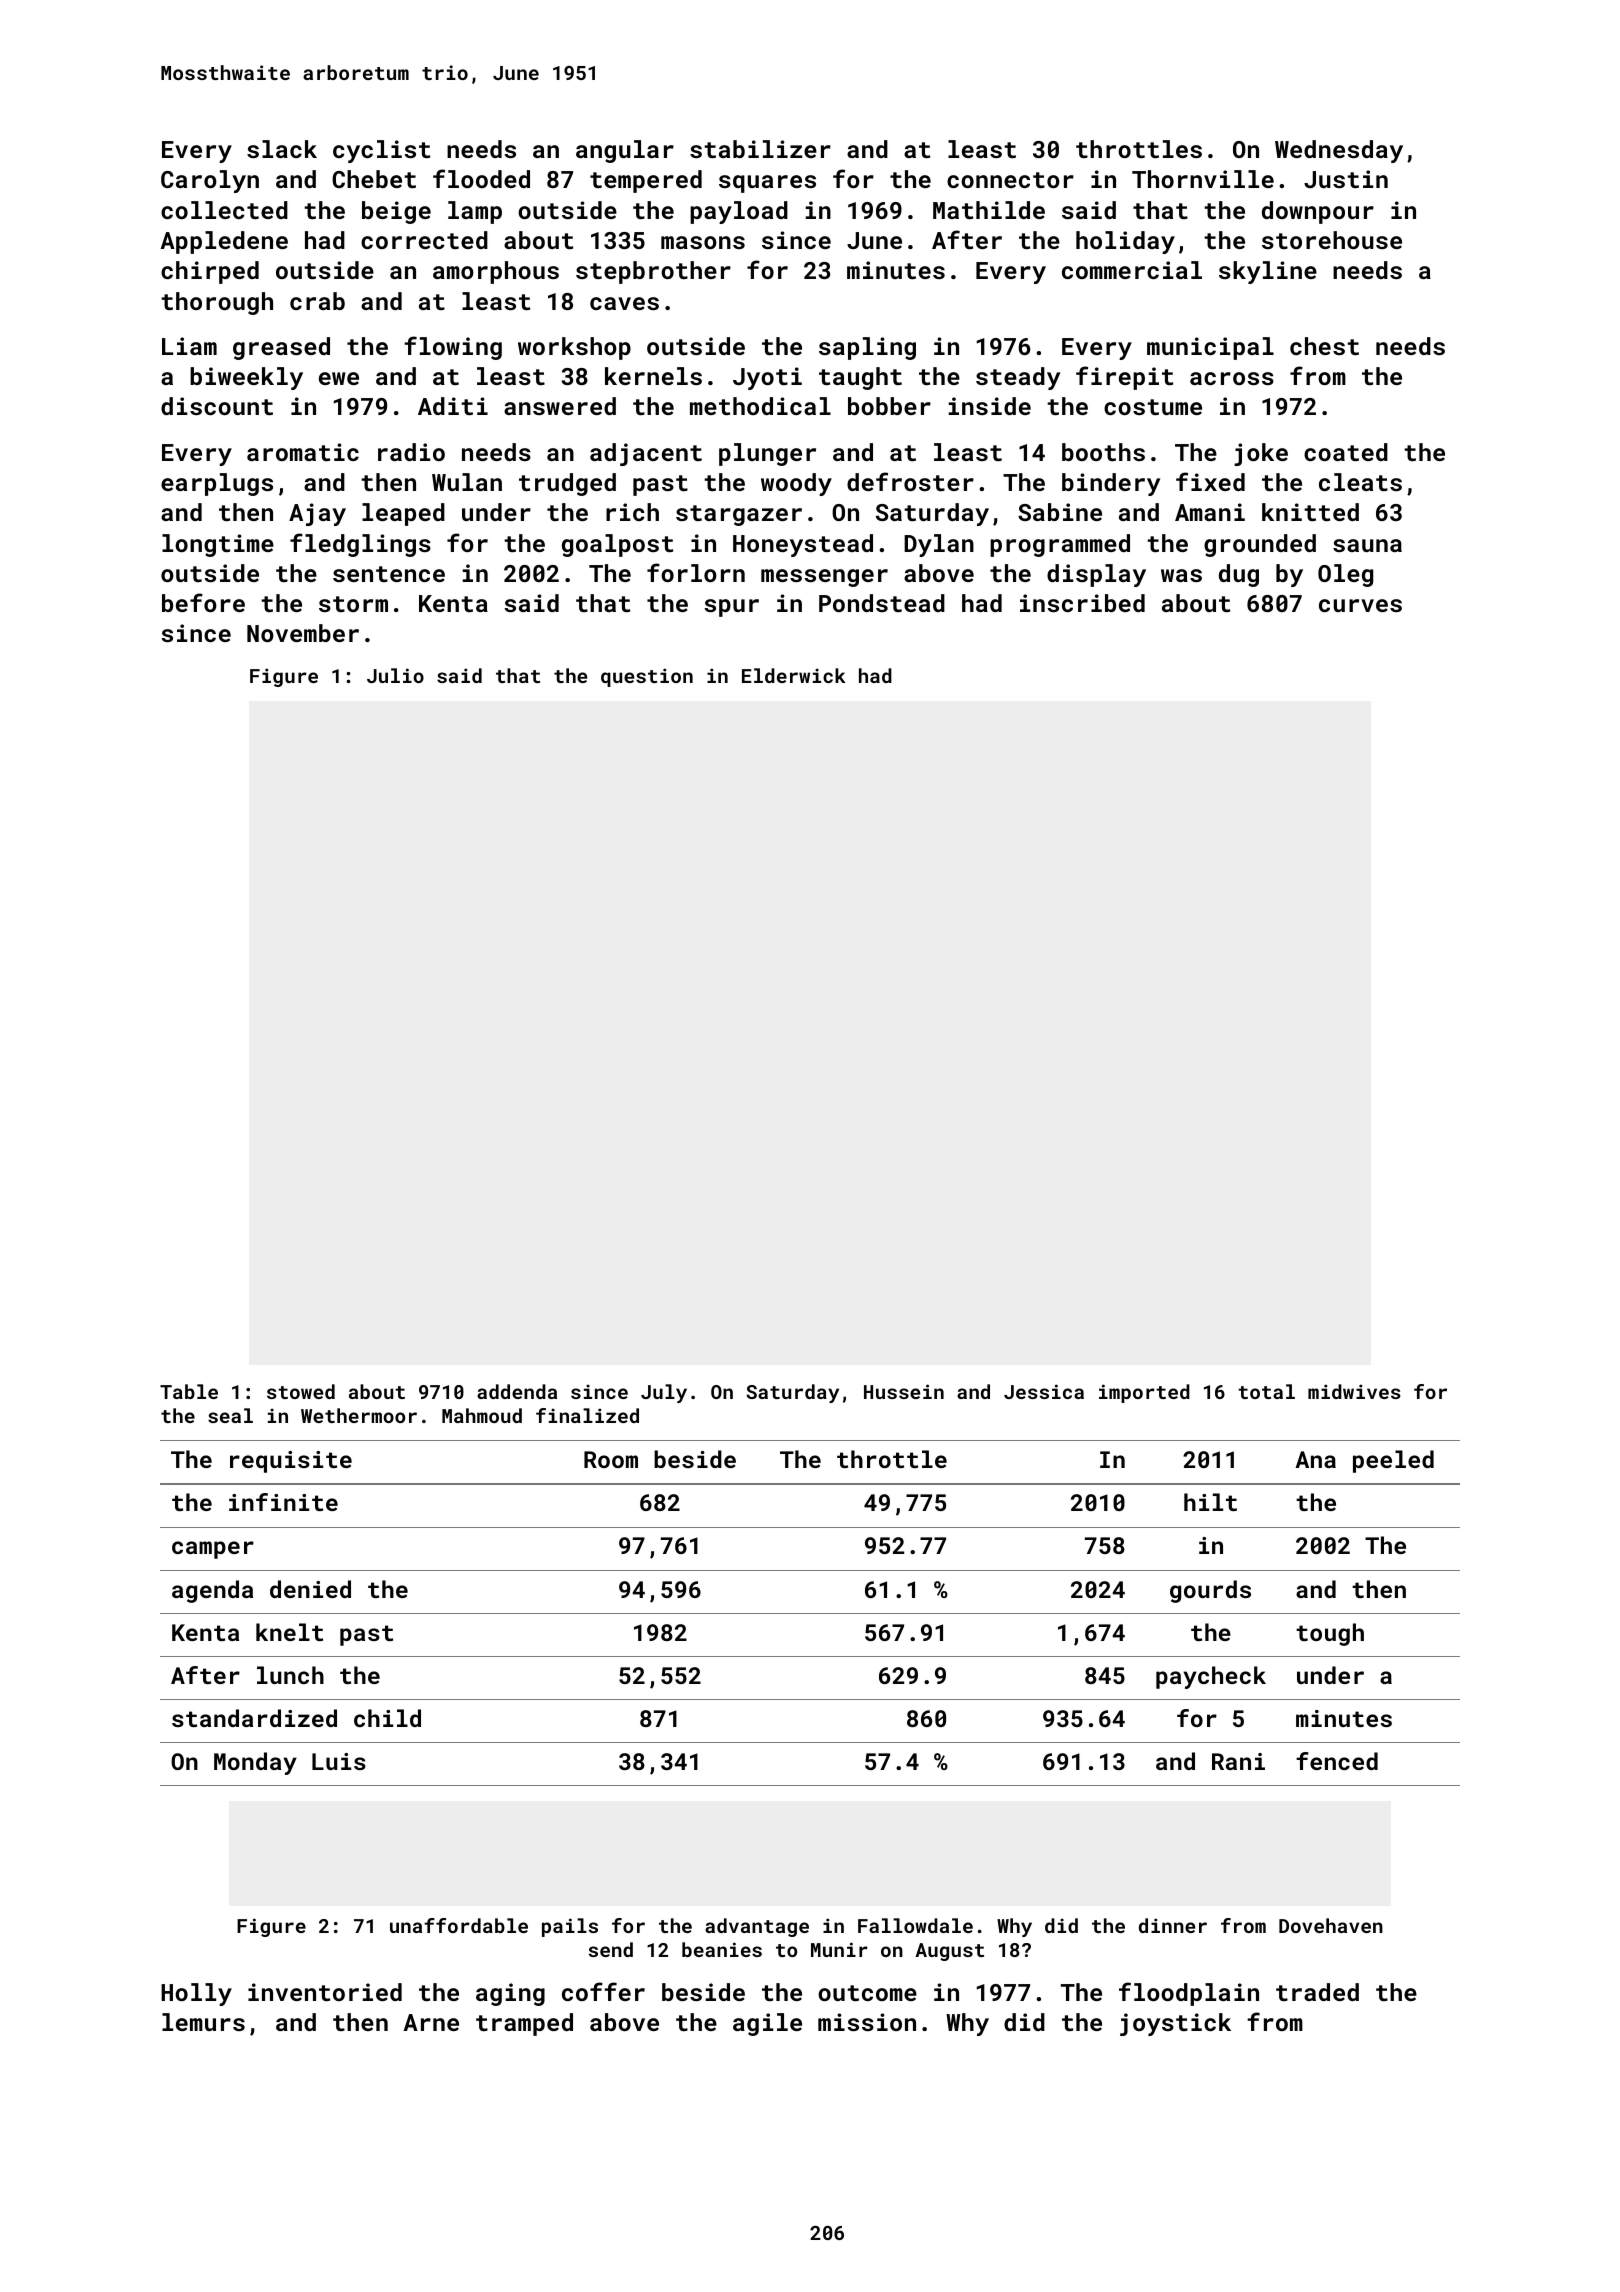 The width and height of the document is (1620, 2292). Describe the element at coordinates (301, 1391) in the document. I see `stowed` at that location.
